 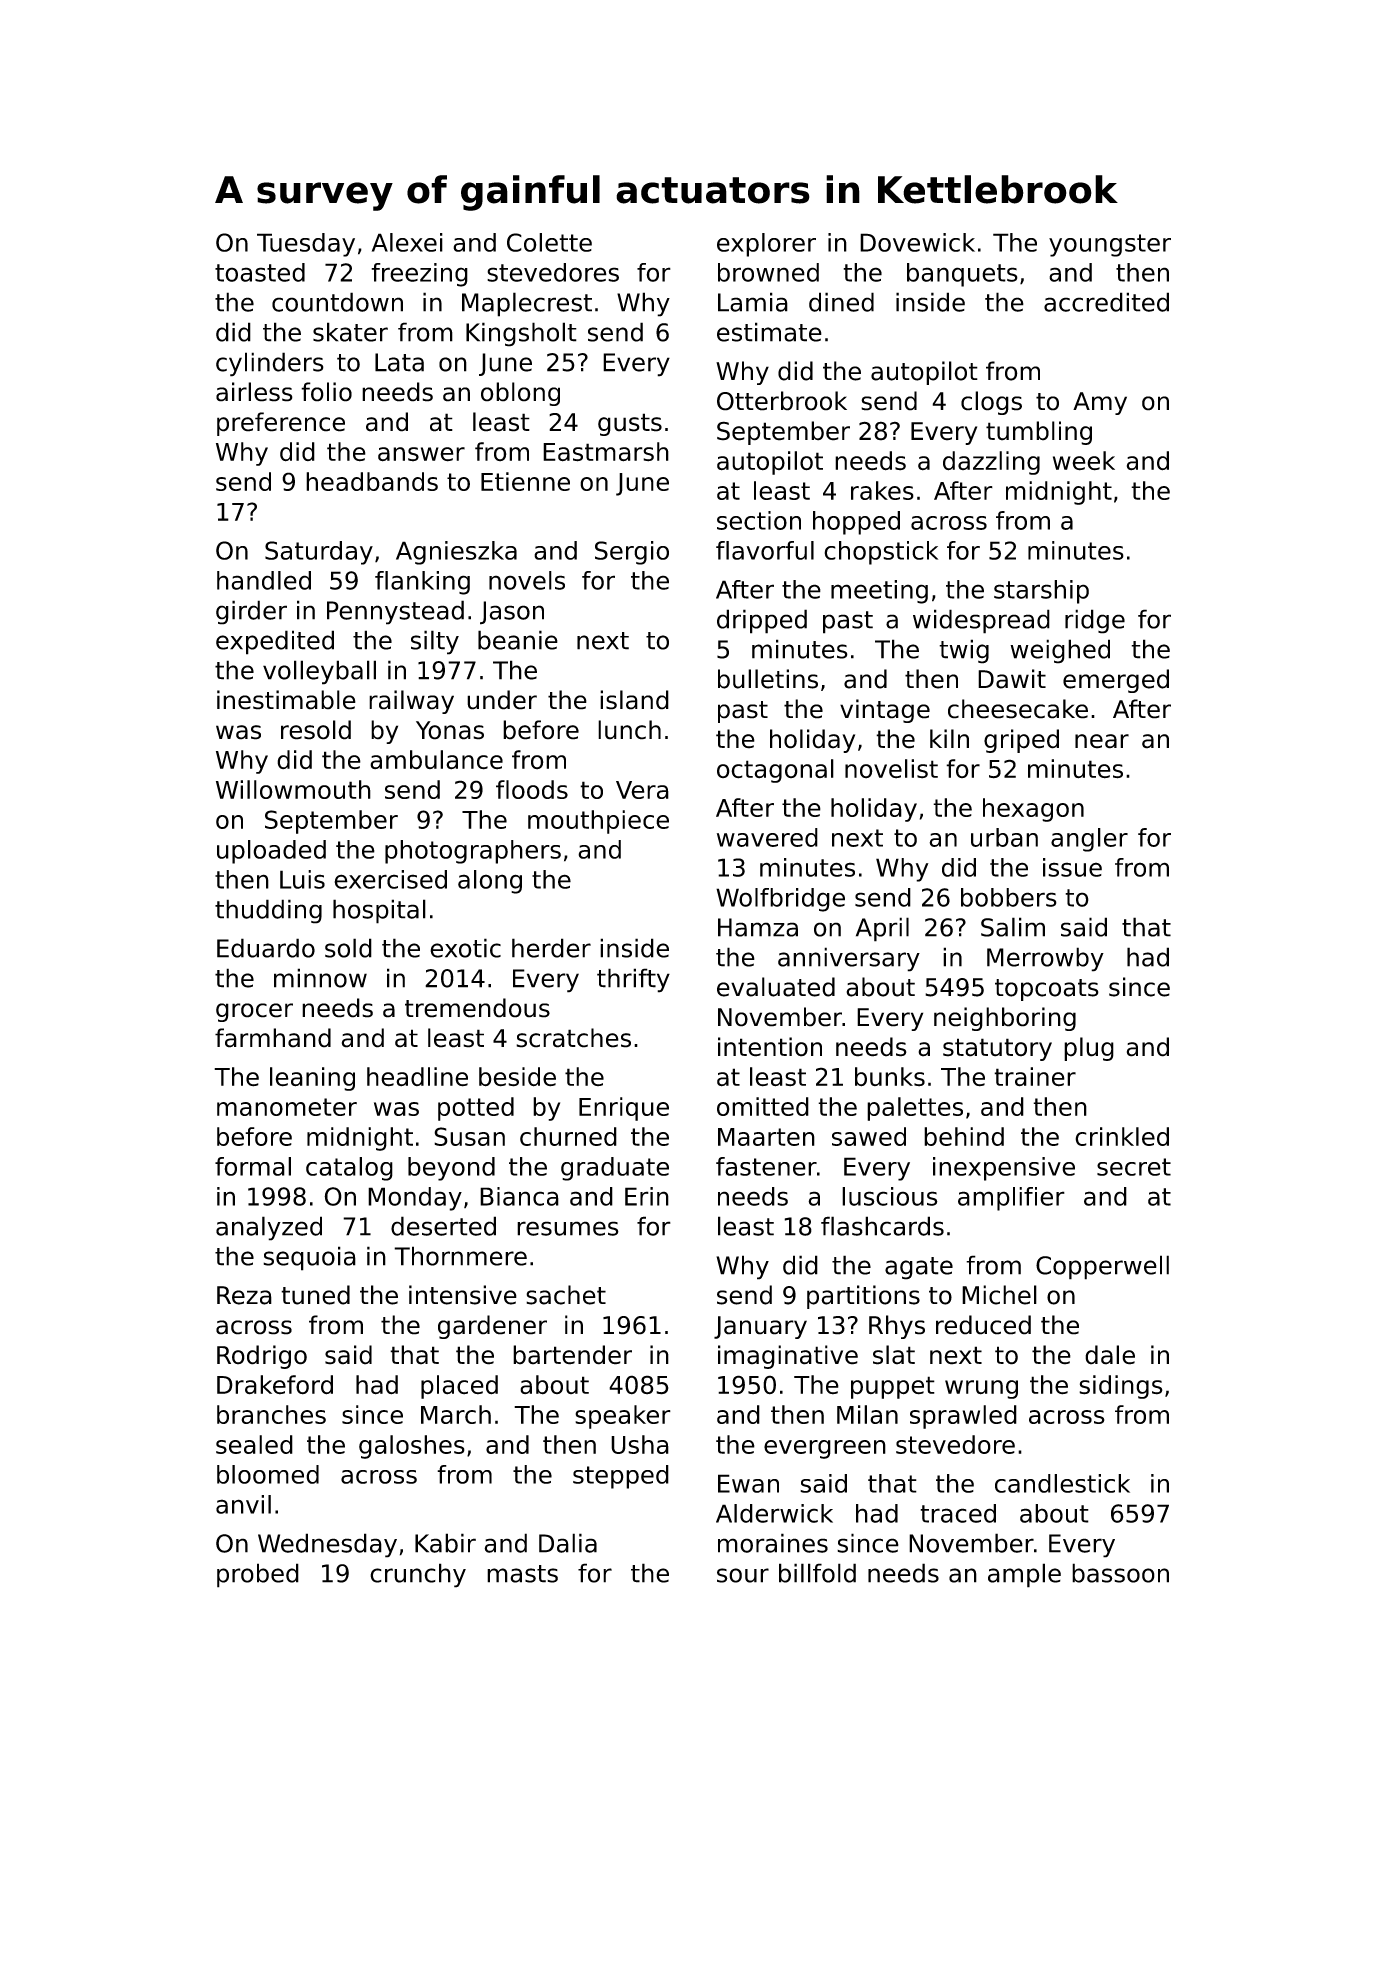 I want to click on griped, so click(x=1021, y=741).
